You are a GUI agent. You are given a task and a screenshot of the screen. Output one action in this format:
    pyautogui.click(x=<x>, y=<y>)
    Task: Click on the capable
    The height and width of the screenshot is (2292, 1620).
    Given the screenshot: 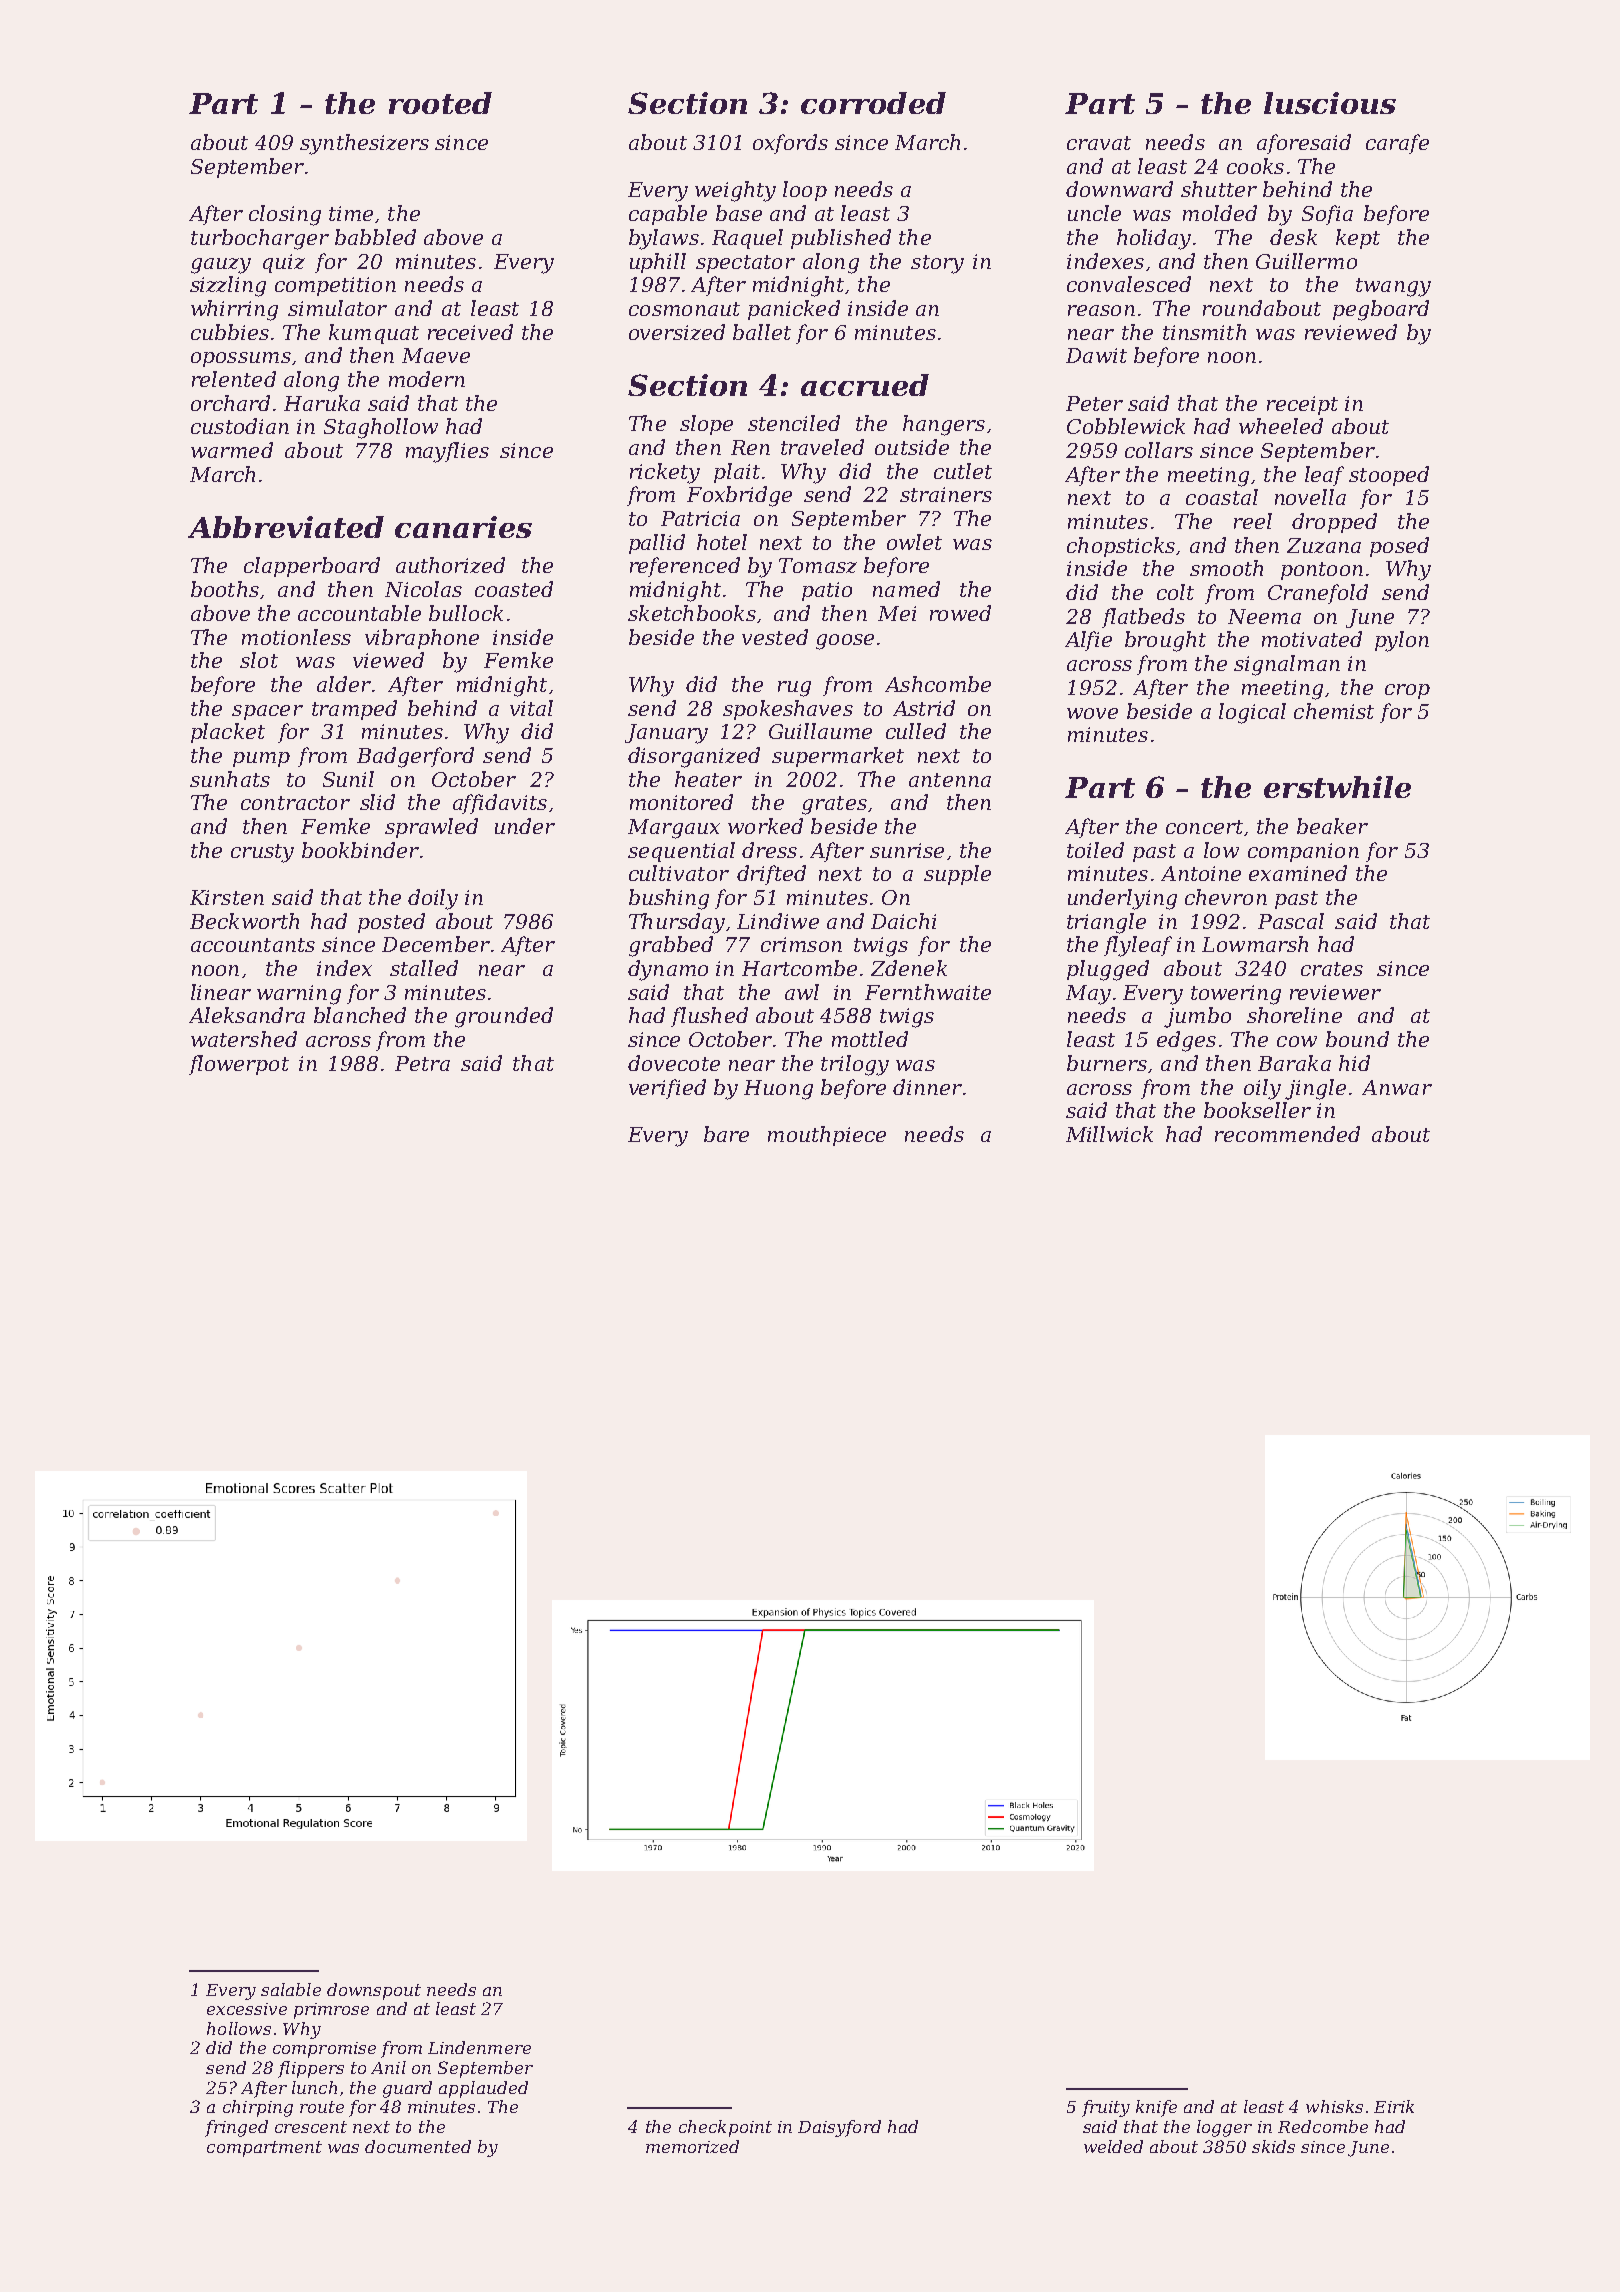 What is the action you would take?
    pyautogui.click(x=668, y=215)
